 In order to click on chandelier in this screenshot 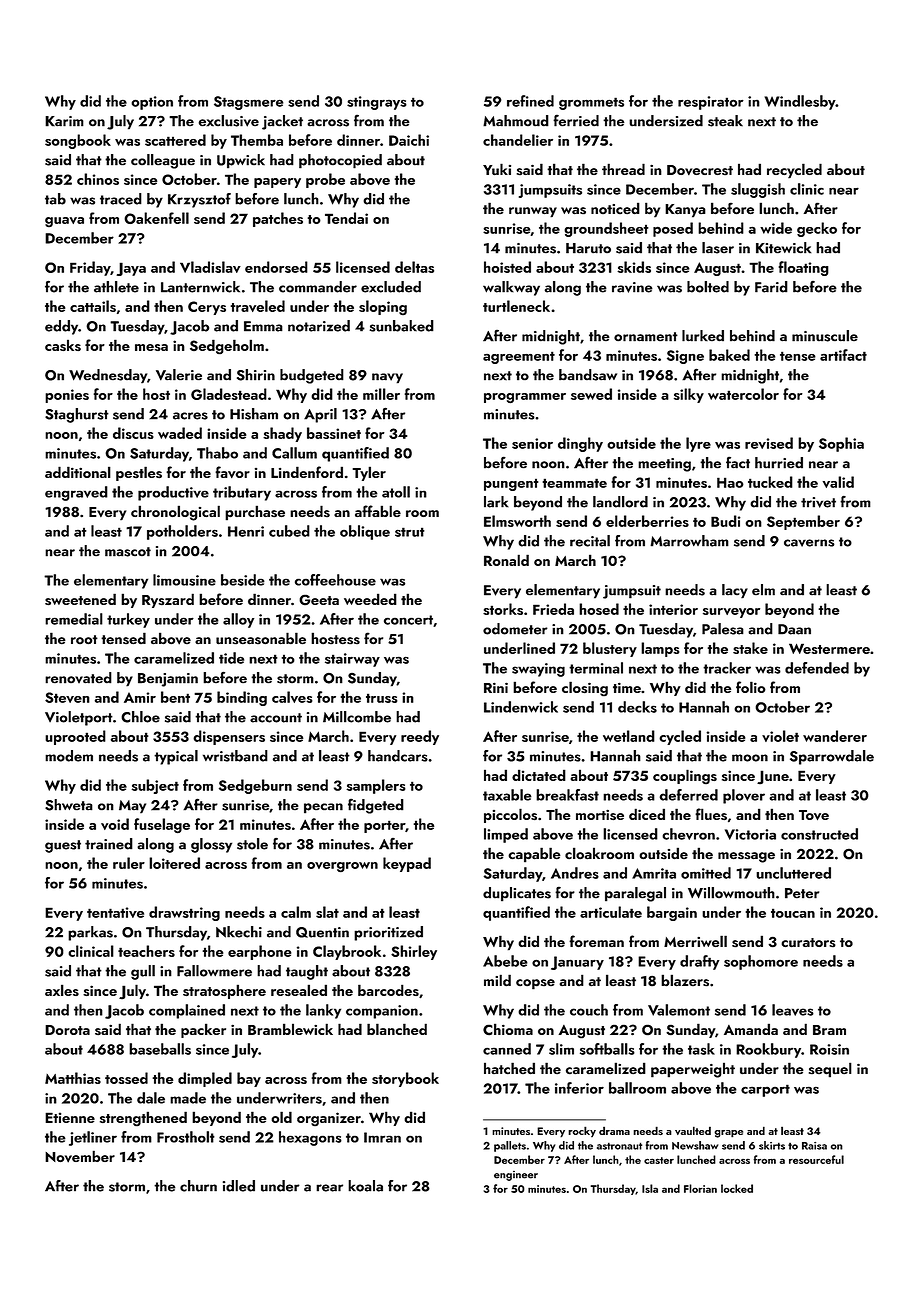, I will do `click(518, 140)`.
